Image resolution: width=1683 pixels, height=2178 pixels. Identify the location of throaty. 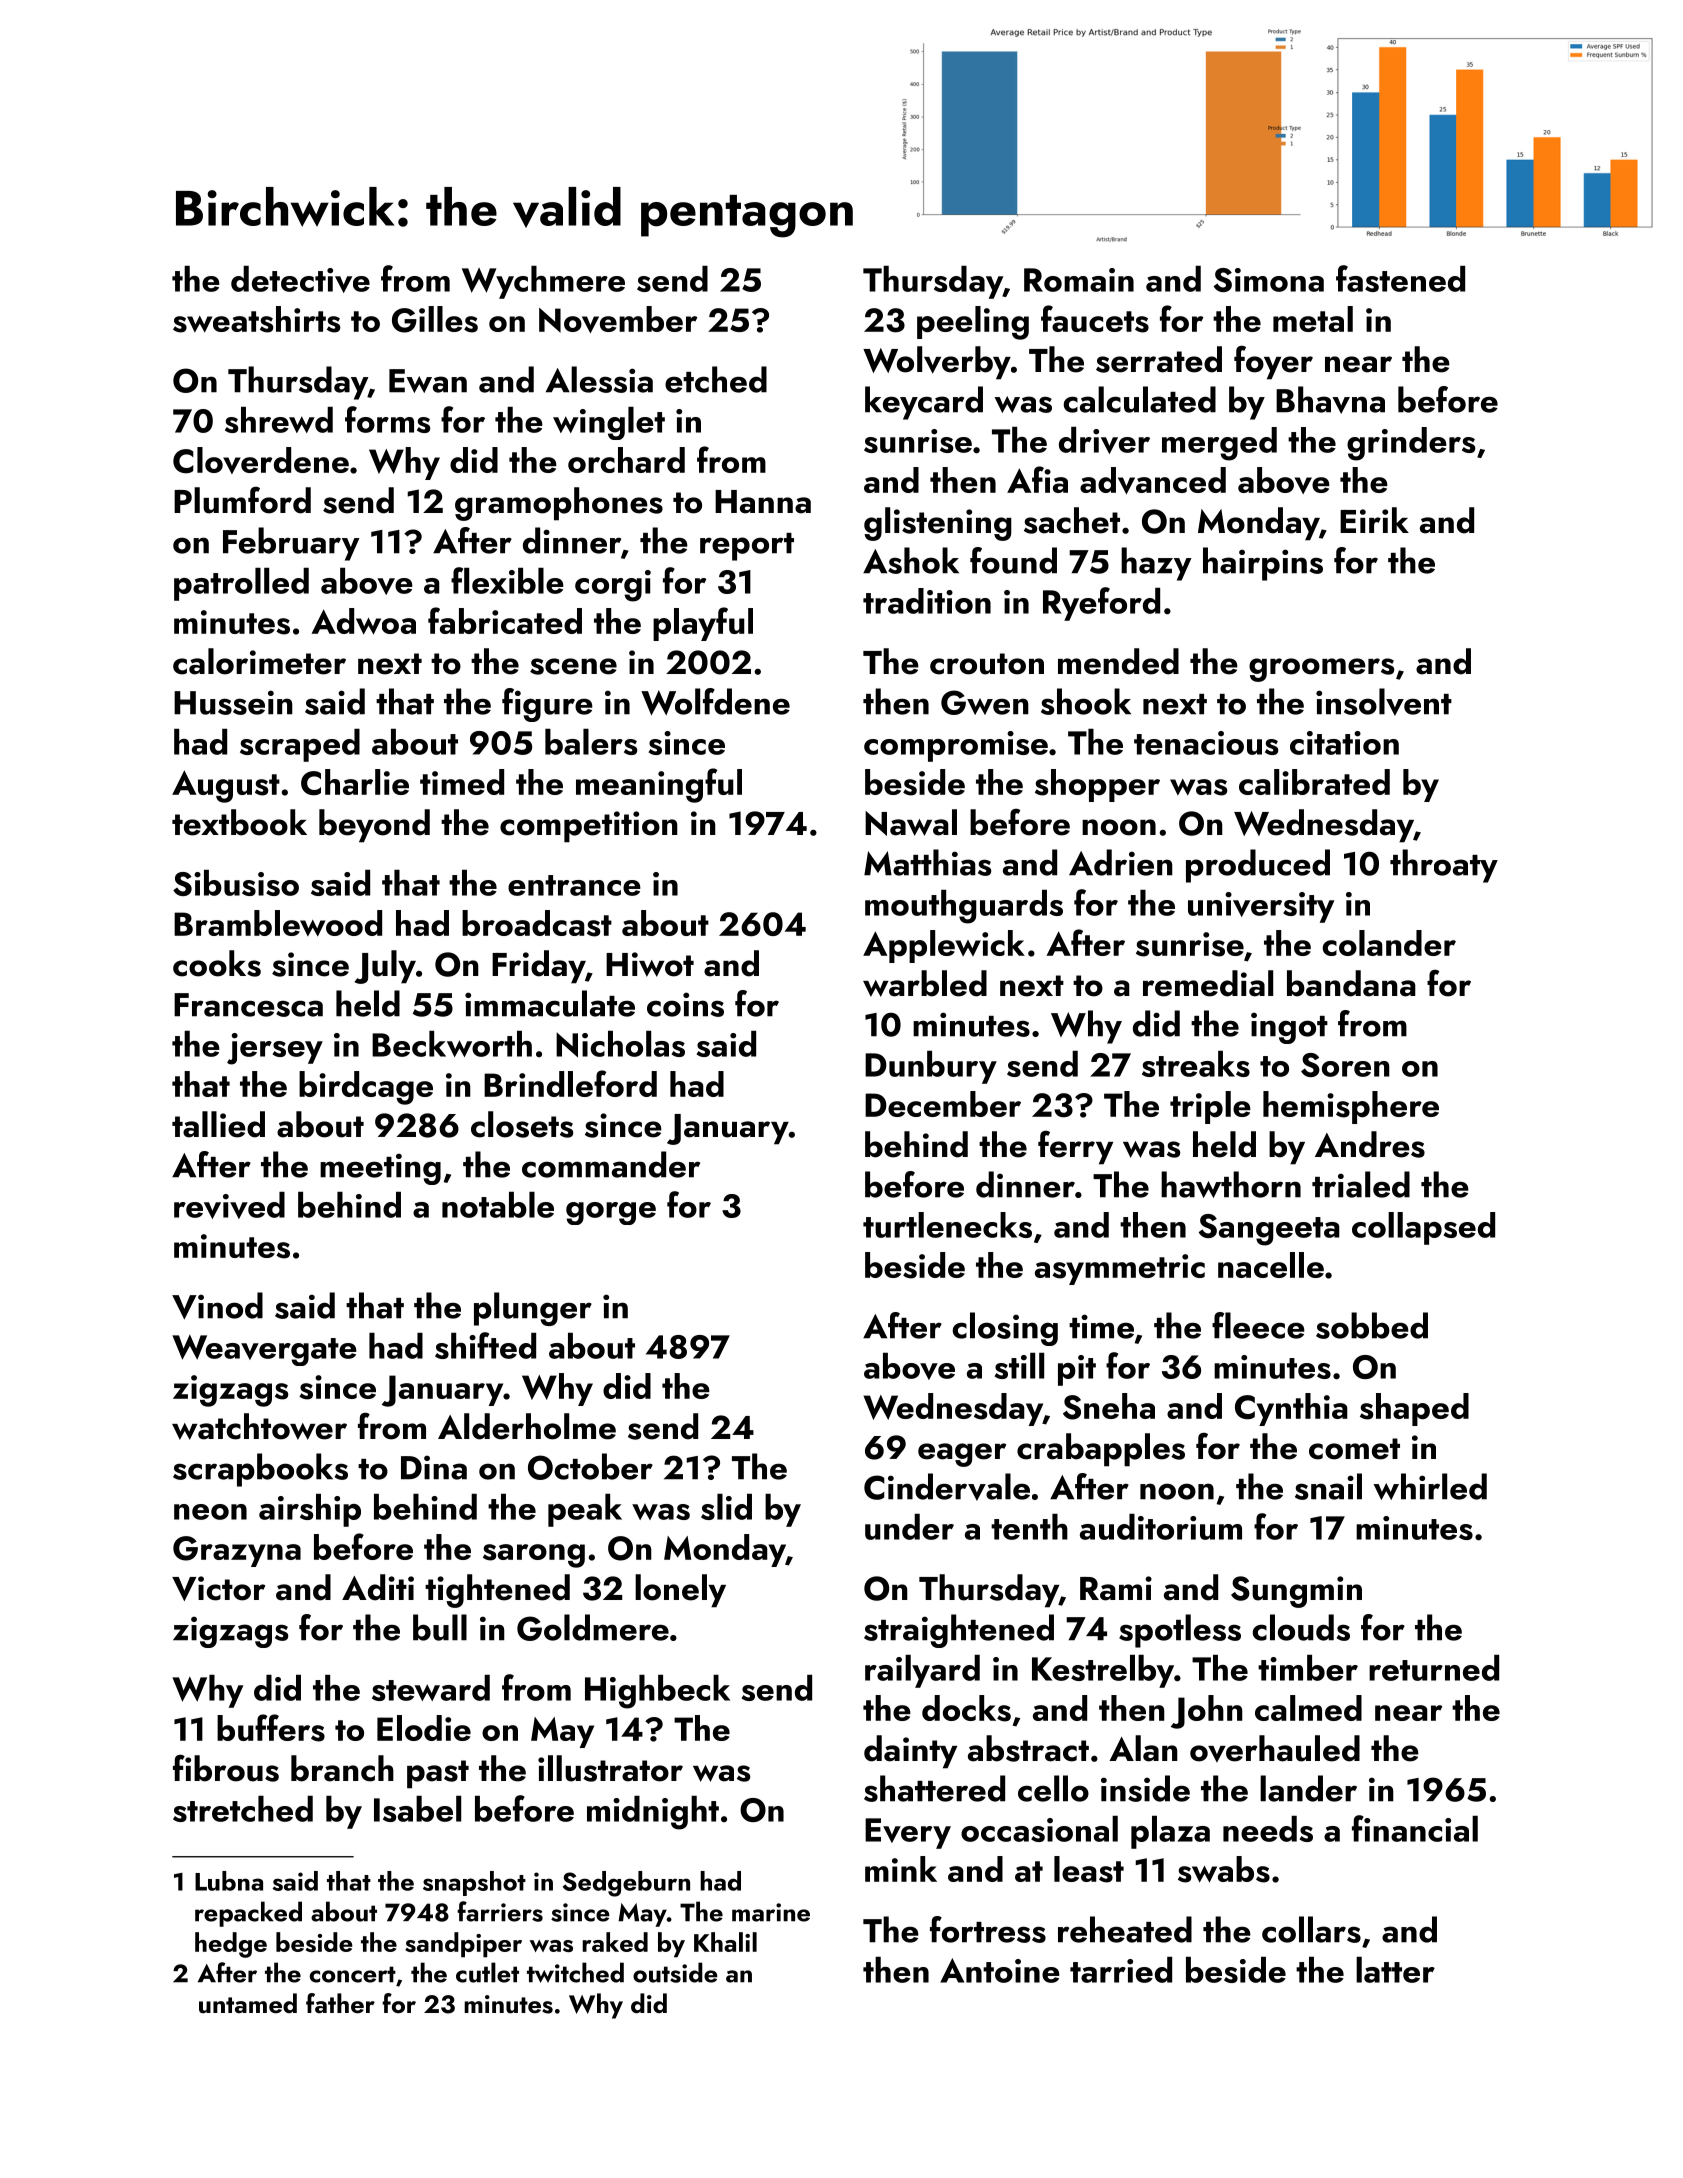
(1444, 866).
